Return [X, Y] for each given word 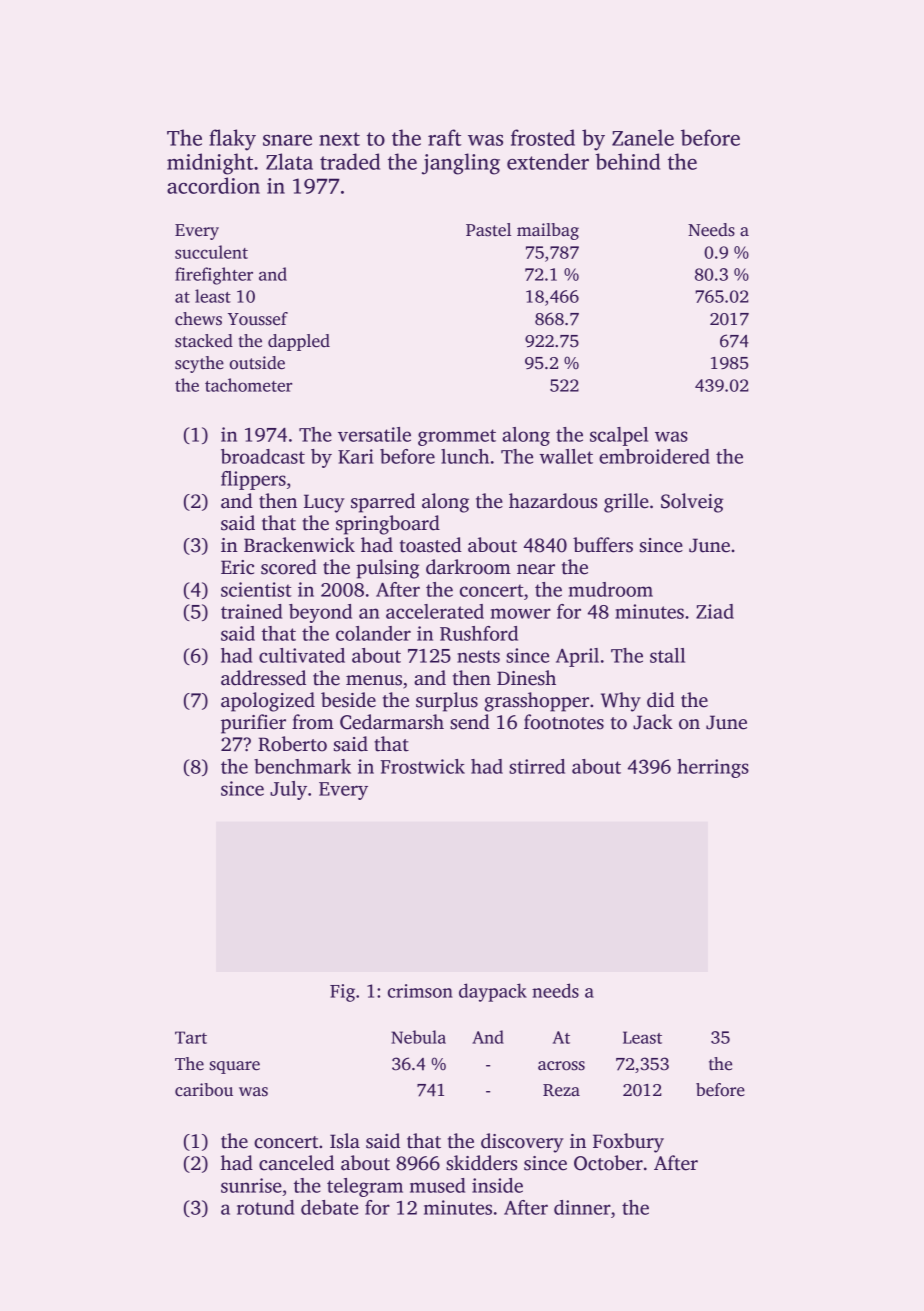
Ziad [715, 611]
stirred [537, 766]
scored [289, 567]
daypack [493, 992]
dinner [582, 1207]
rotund [265, 1207]
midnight [210, 164]
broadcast [263, 456]
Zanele [643, 137]
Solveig [692, 503]
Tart [191, 1037]
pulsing [387, 569]
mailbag [548, 231]
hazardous [553, 501]
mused [437, 1185]
